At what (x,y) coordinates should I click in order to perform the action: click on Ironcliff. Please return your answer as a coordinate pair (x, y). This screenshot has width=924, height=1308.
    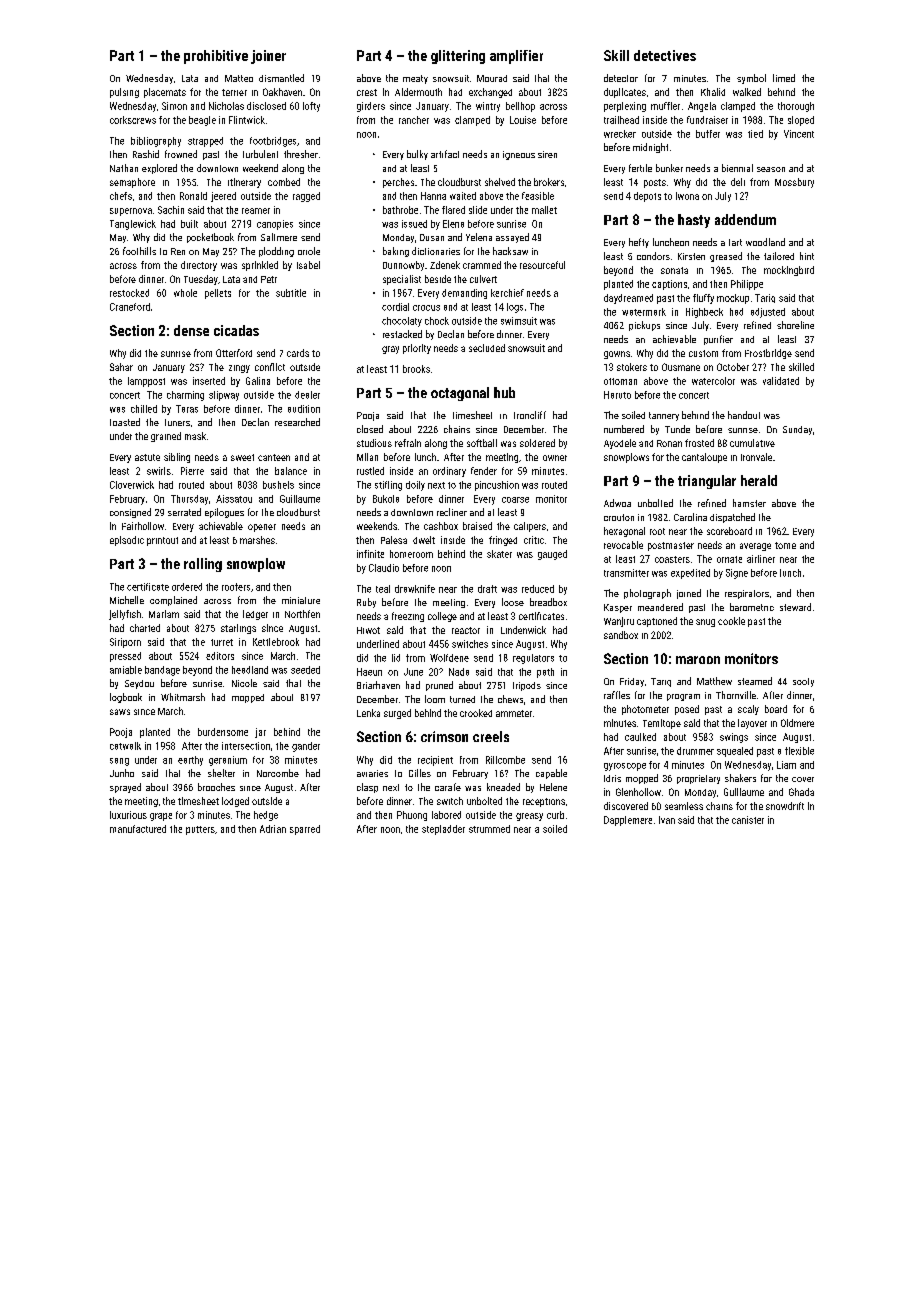
    Looking at the image, I should click on (530, 415).
